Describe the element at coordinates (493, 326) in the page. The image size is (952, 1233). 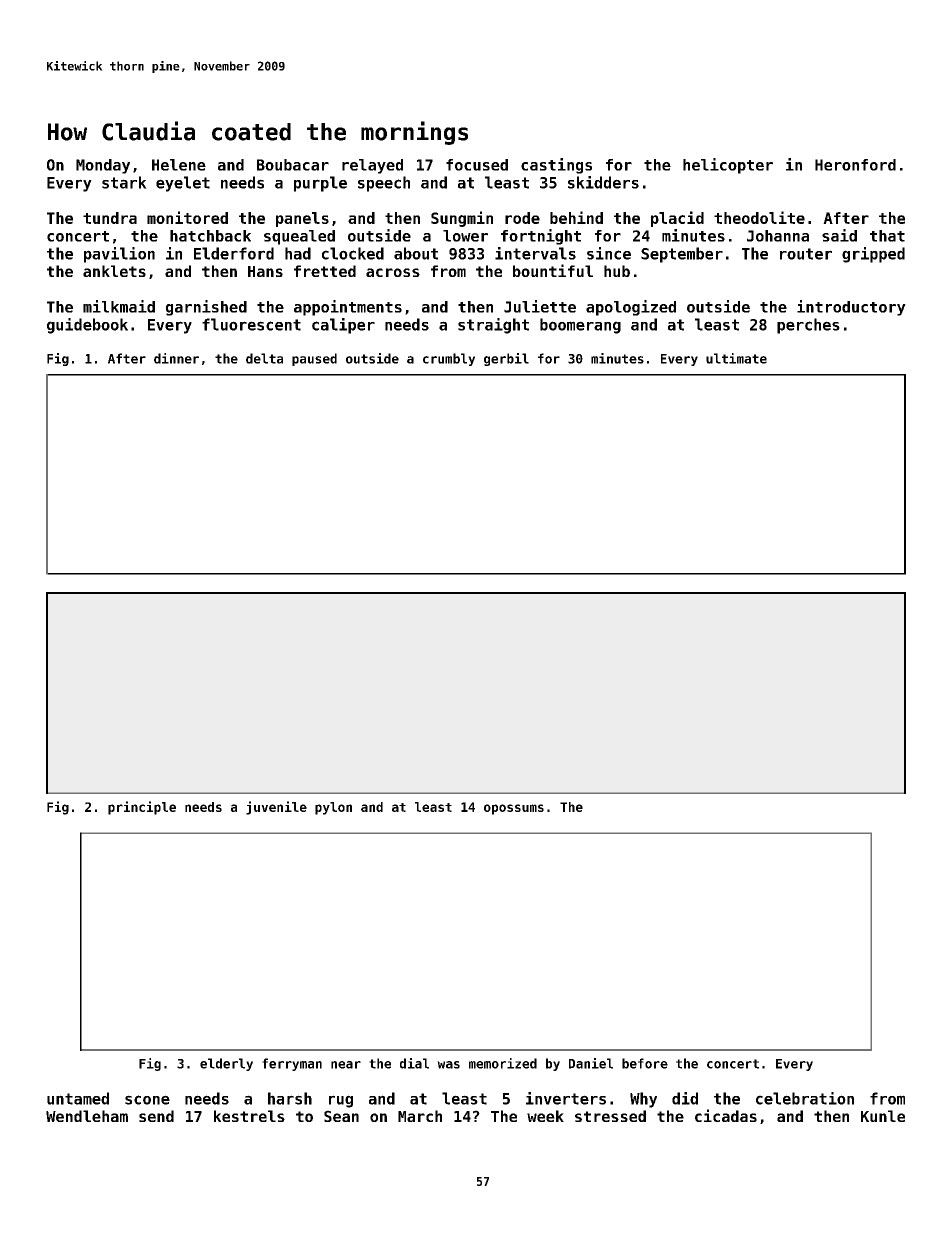
I see `straight` at that location.
